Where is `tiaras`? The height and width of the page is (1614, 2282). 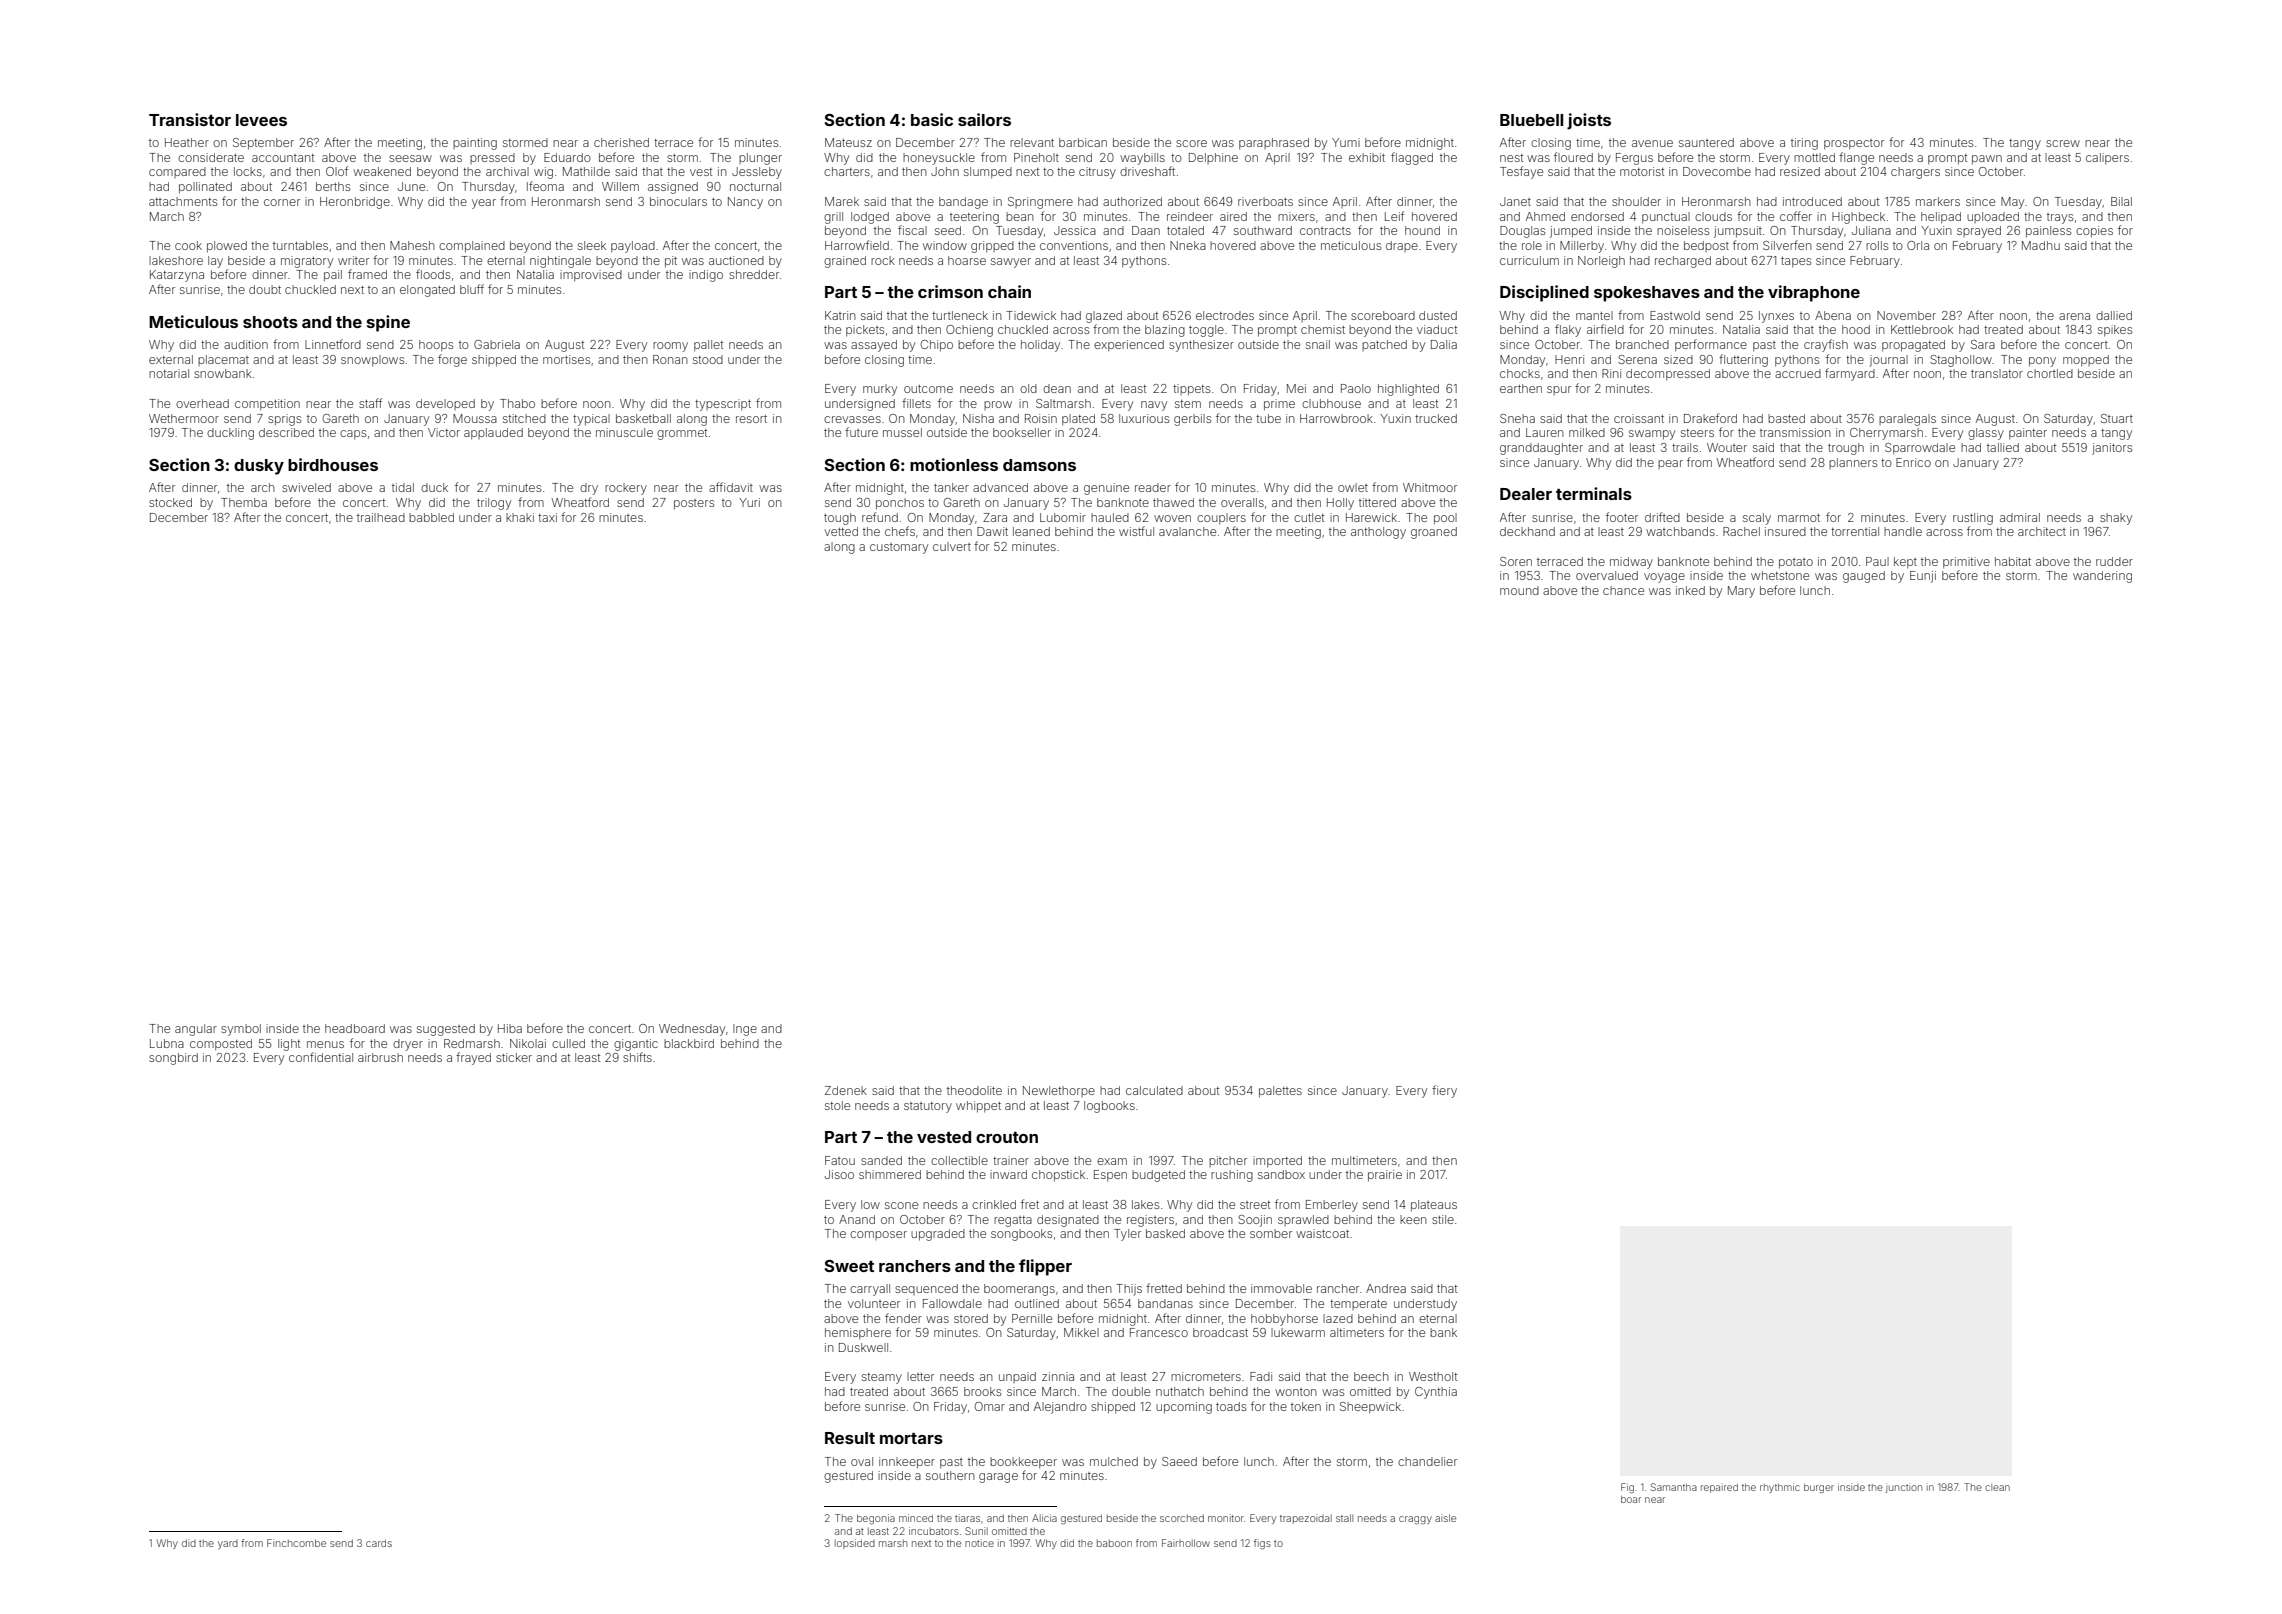 tiaras is located at coordinates (967, 1518).
